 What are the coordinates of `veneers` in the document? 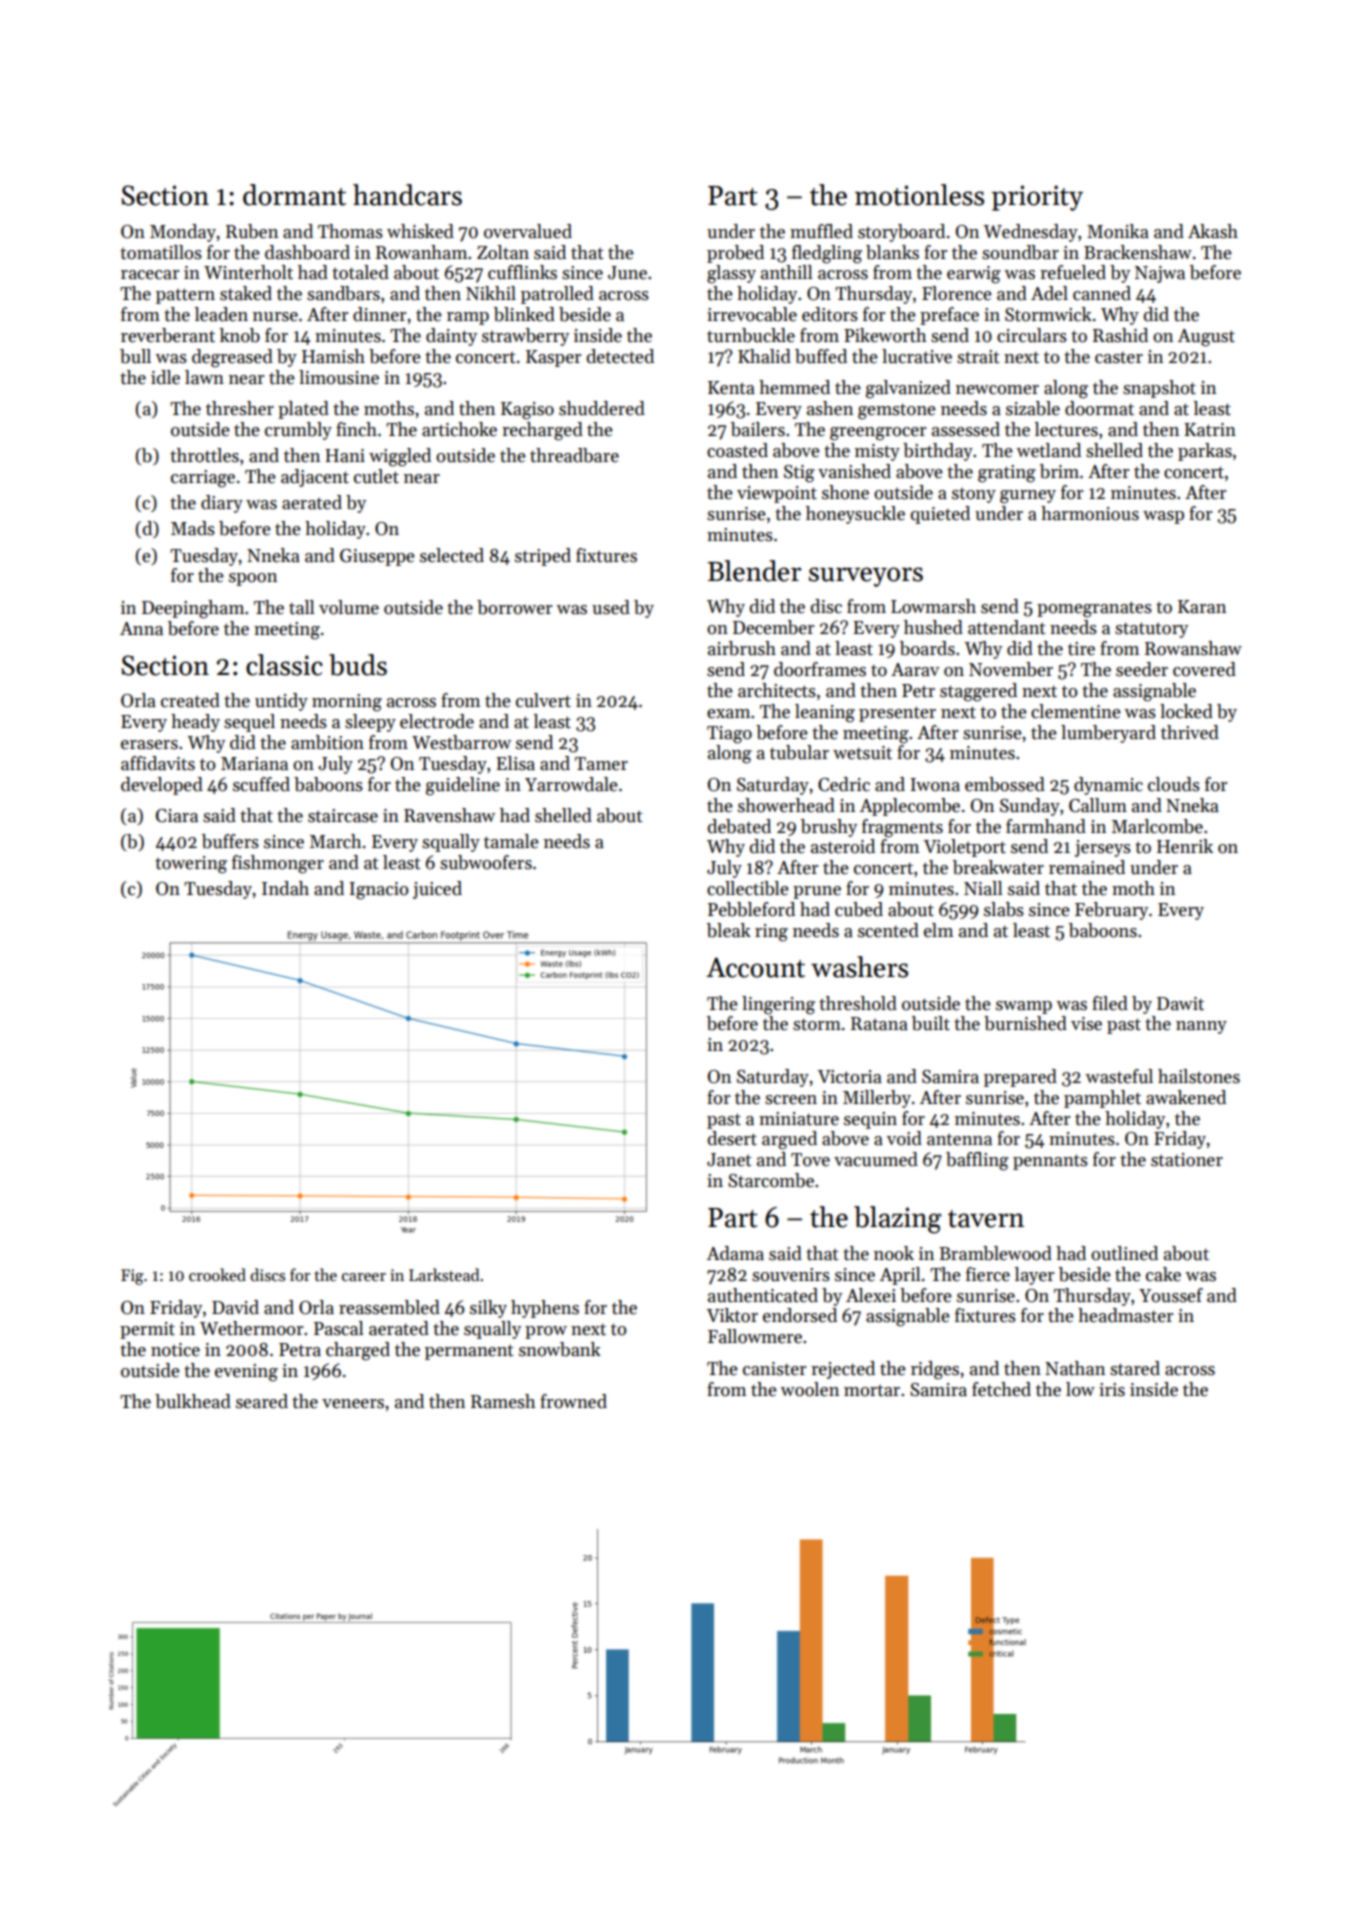 It's located at (353, 1404).
